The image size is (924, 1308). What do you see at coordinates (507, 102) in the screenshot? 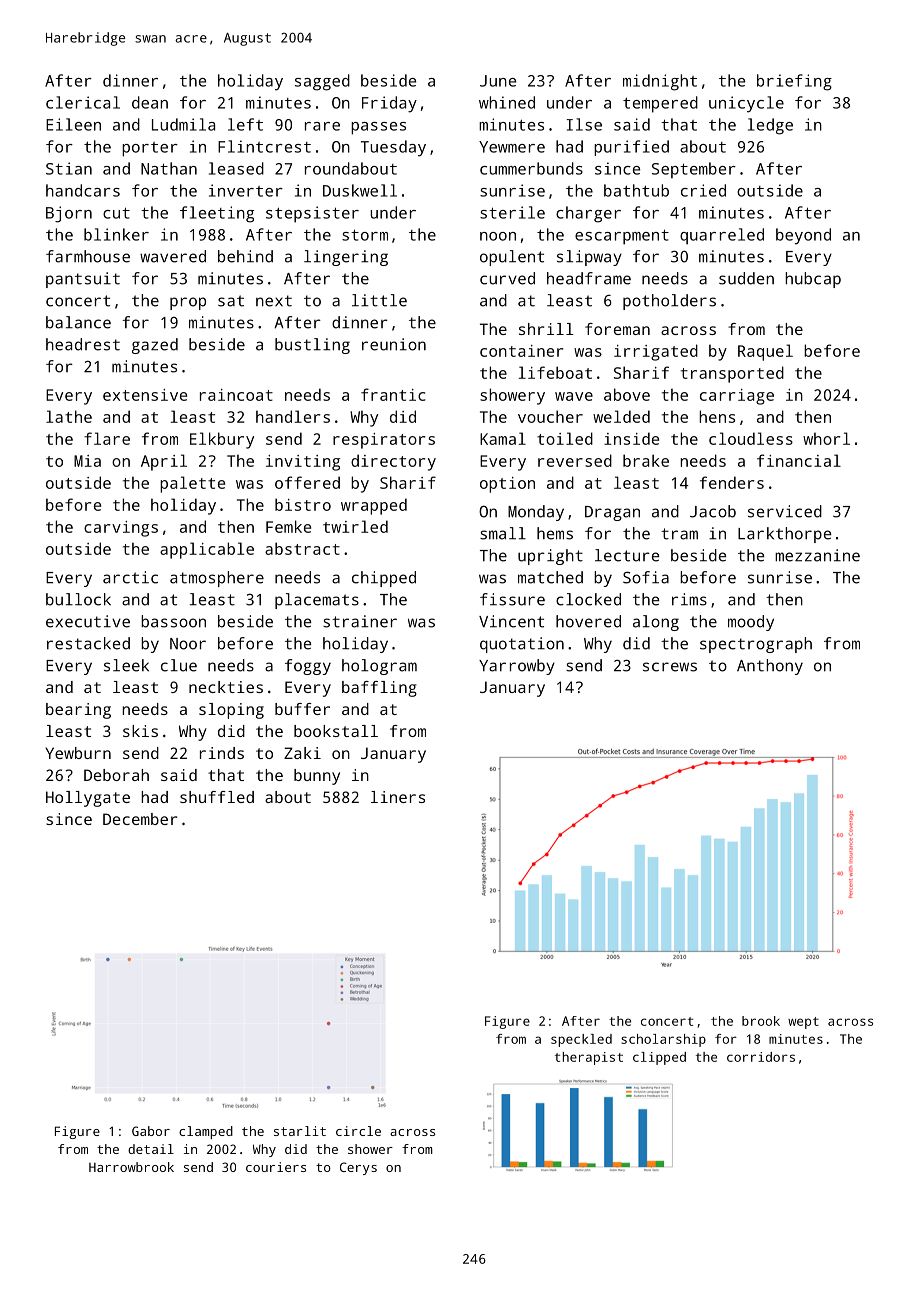
I see `whined` at bounding box center [507, 102].
